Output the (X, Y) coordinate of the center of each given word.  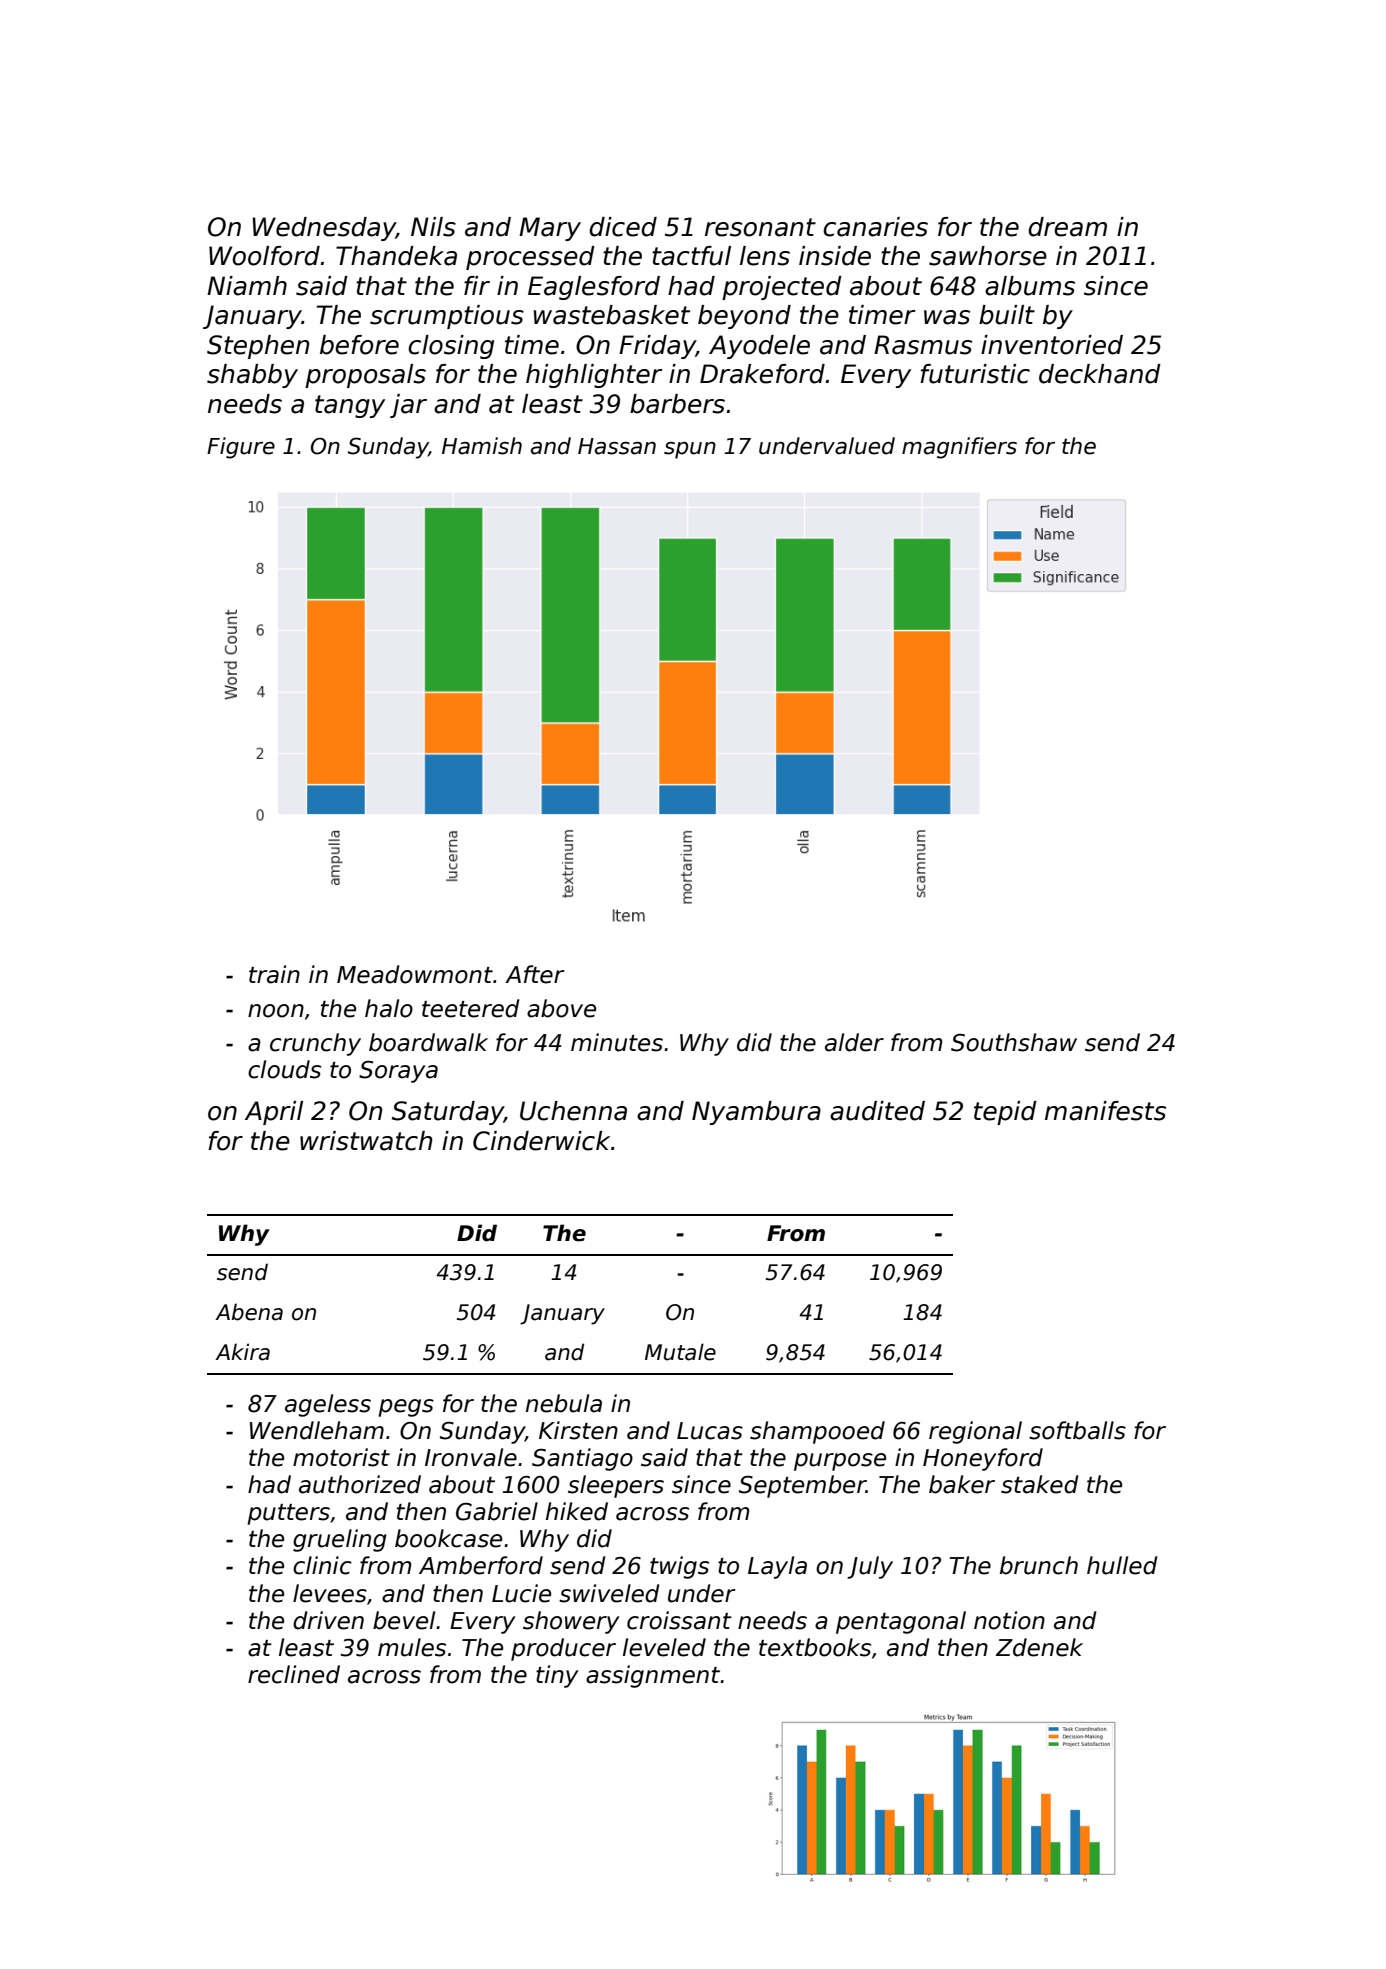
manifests (1105, 1111)
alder (854, 1042)
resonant (760, 227)
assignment (653, 1676)
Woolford (264, 256)
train (274, 974)
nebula (564, 1403)
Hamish (482, 446)
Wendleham (317, 1430)
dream (1067, 227)
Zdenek (1039, 1647)
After (535, 974)
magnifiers (959, 448)
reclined (294, 1674)
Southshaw (1014, 1042)
